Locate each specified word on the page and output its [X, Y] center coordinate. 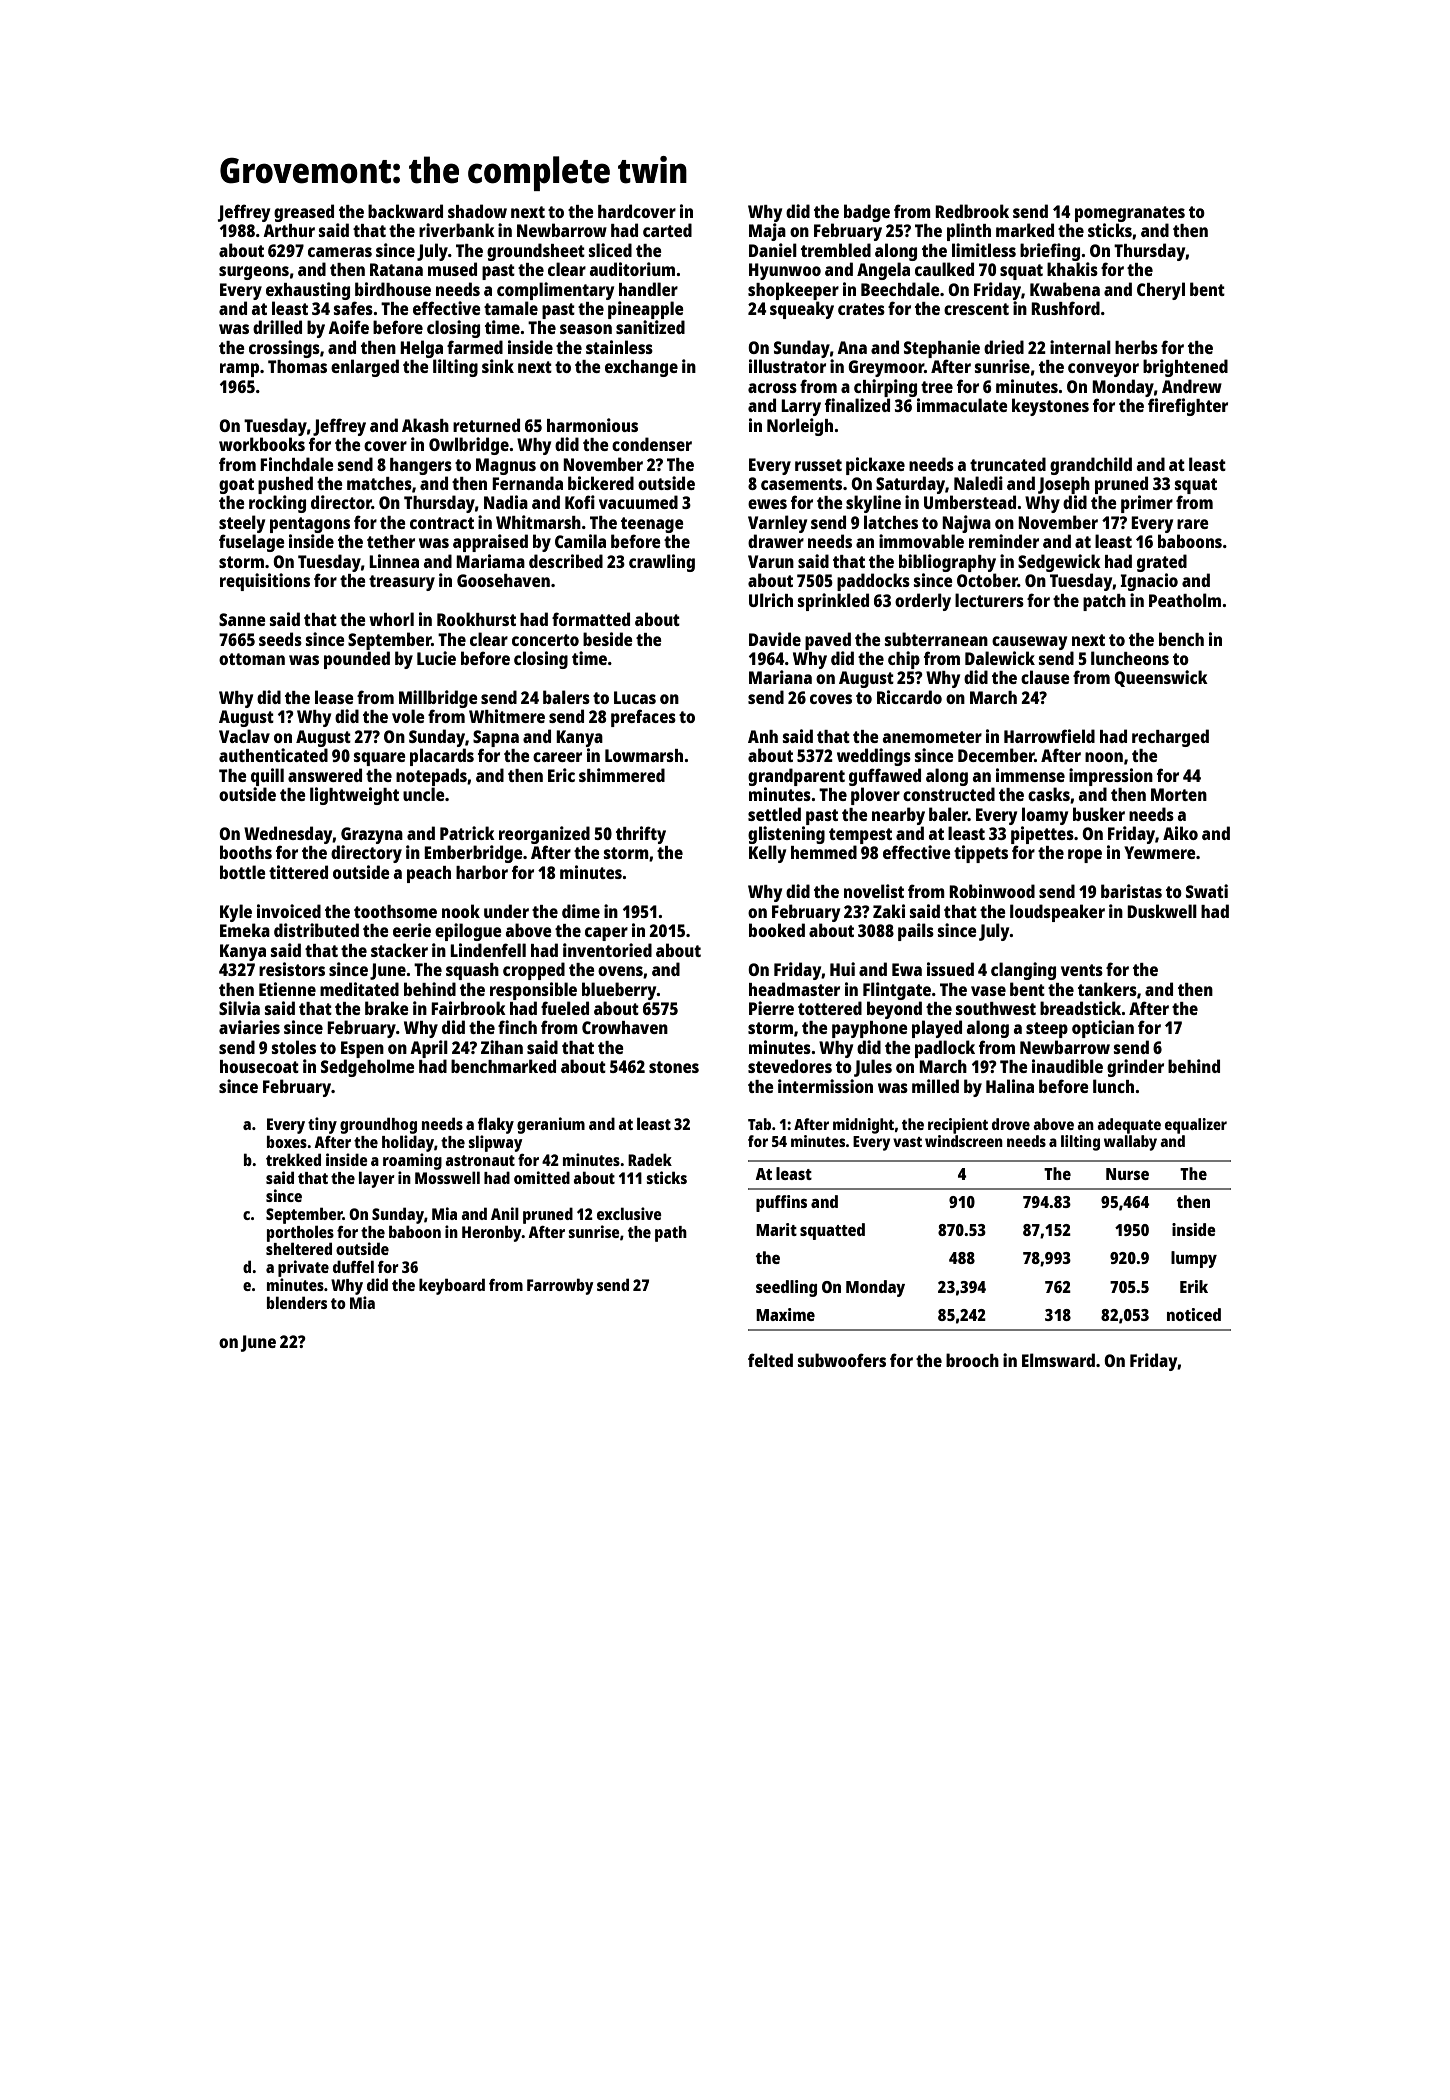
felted [770, 1360]
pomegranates [1130, 214]
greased [304, 213]
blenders [297, 1302]
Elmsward [1058, 1360]
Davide [775, 639]
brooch [972, 1360]
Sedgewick [1059, 563]
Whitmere [507, 716]
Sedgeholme [368, 1068]
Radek [650, 1159]
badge [867, 213]
